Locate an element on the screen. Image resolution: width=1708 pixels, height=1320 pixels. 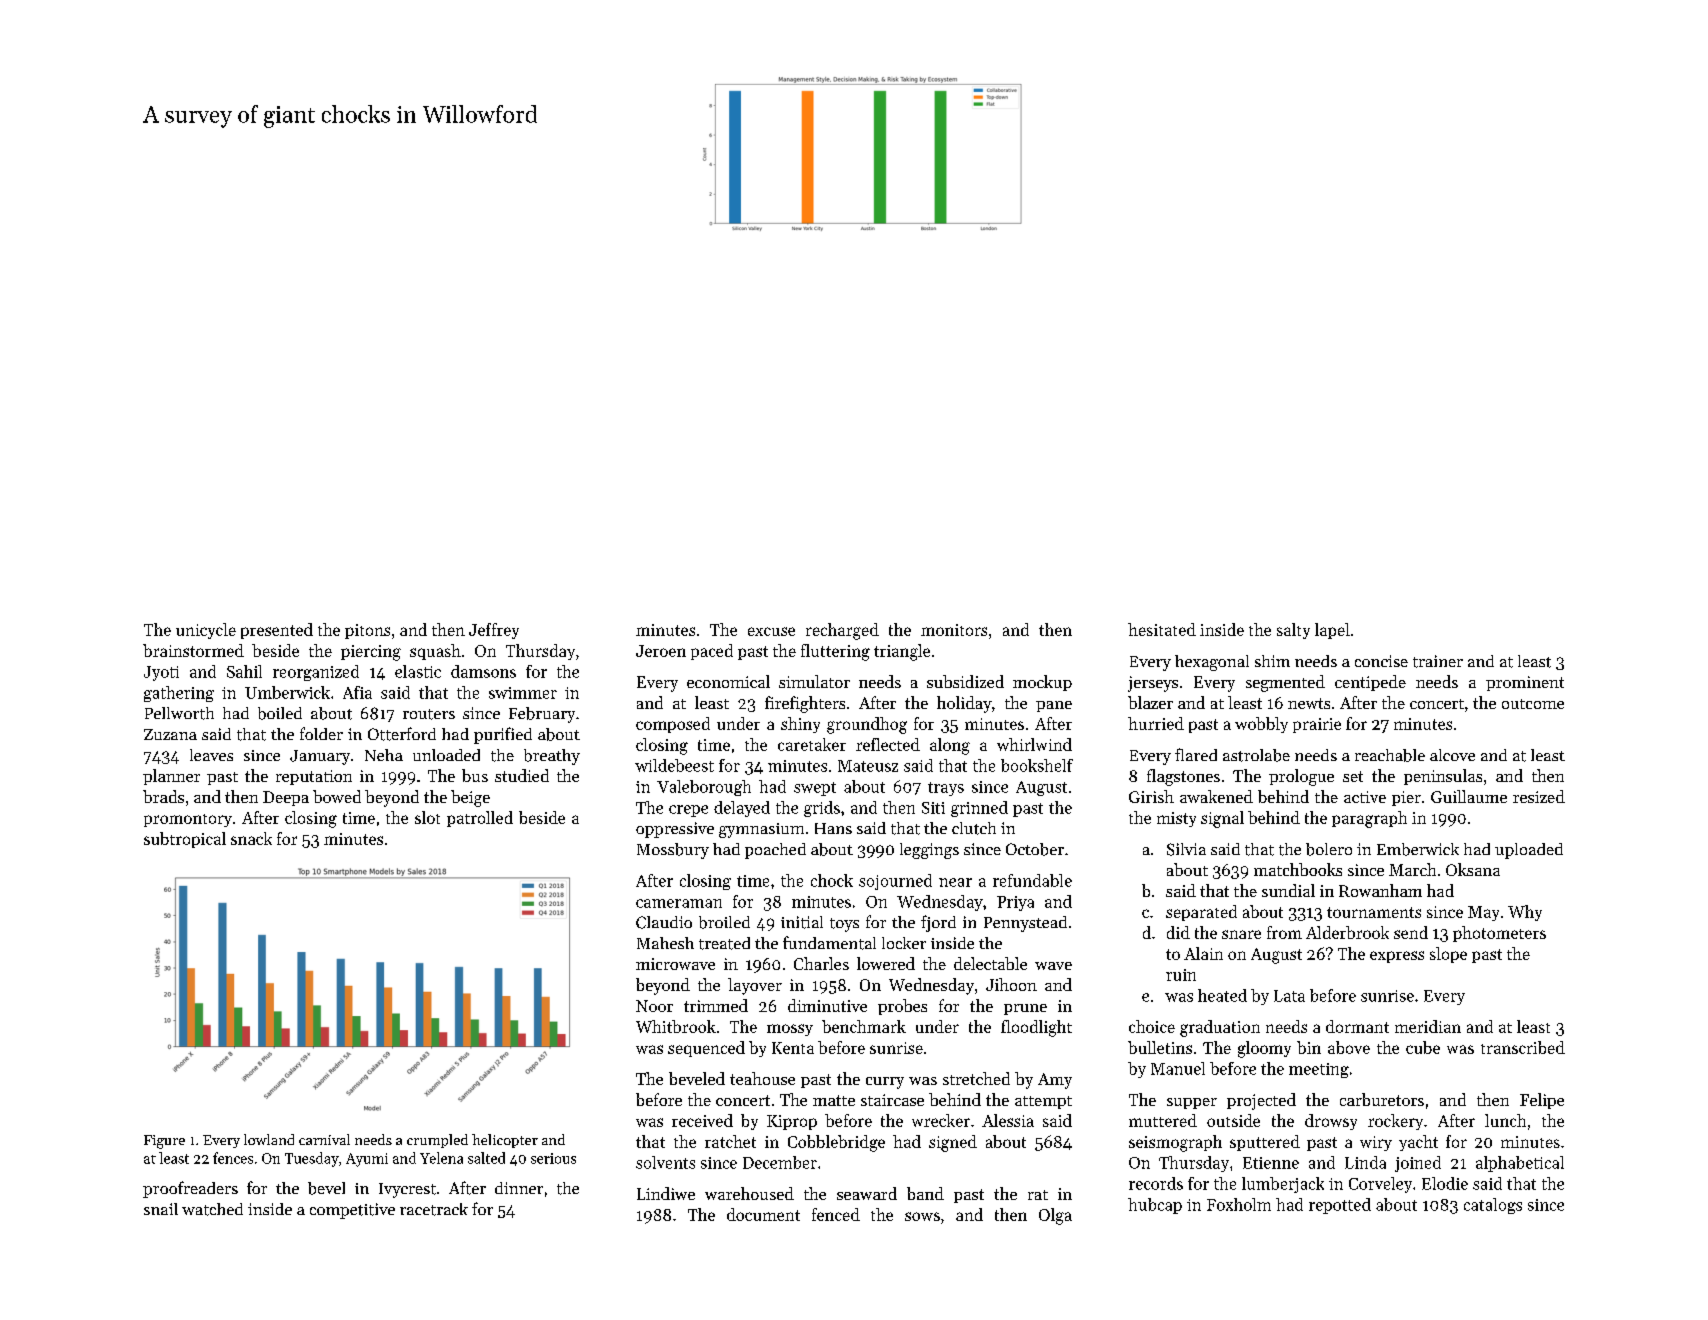
cameraman is located at coordinates (679, 903).
